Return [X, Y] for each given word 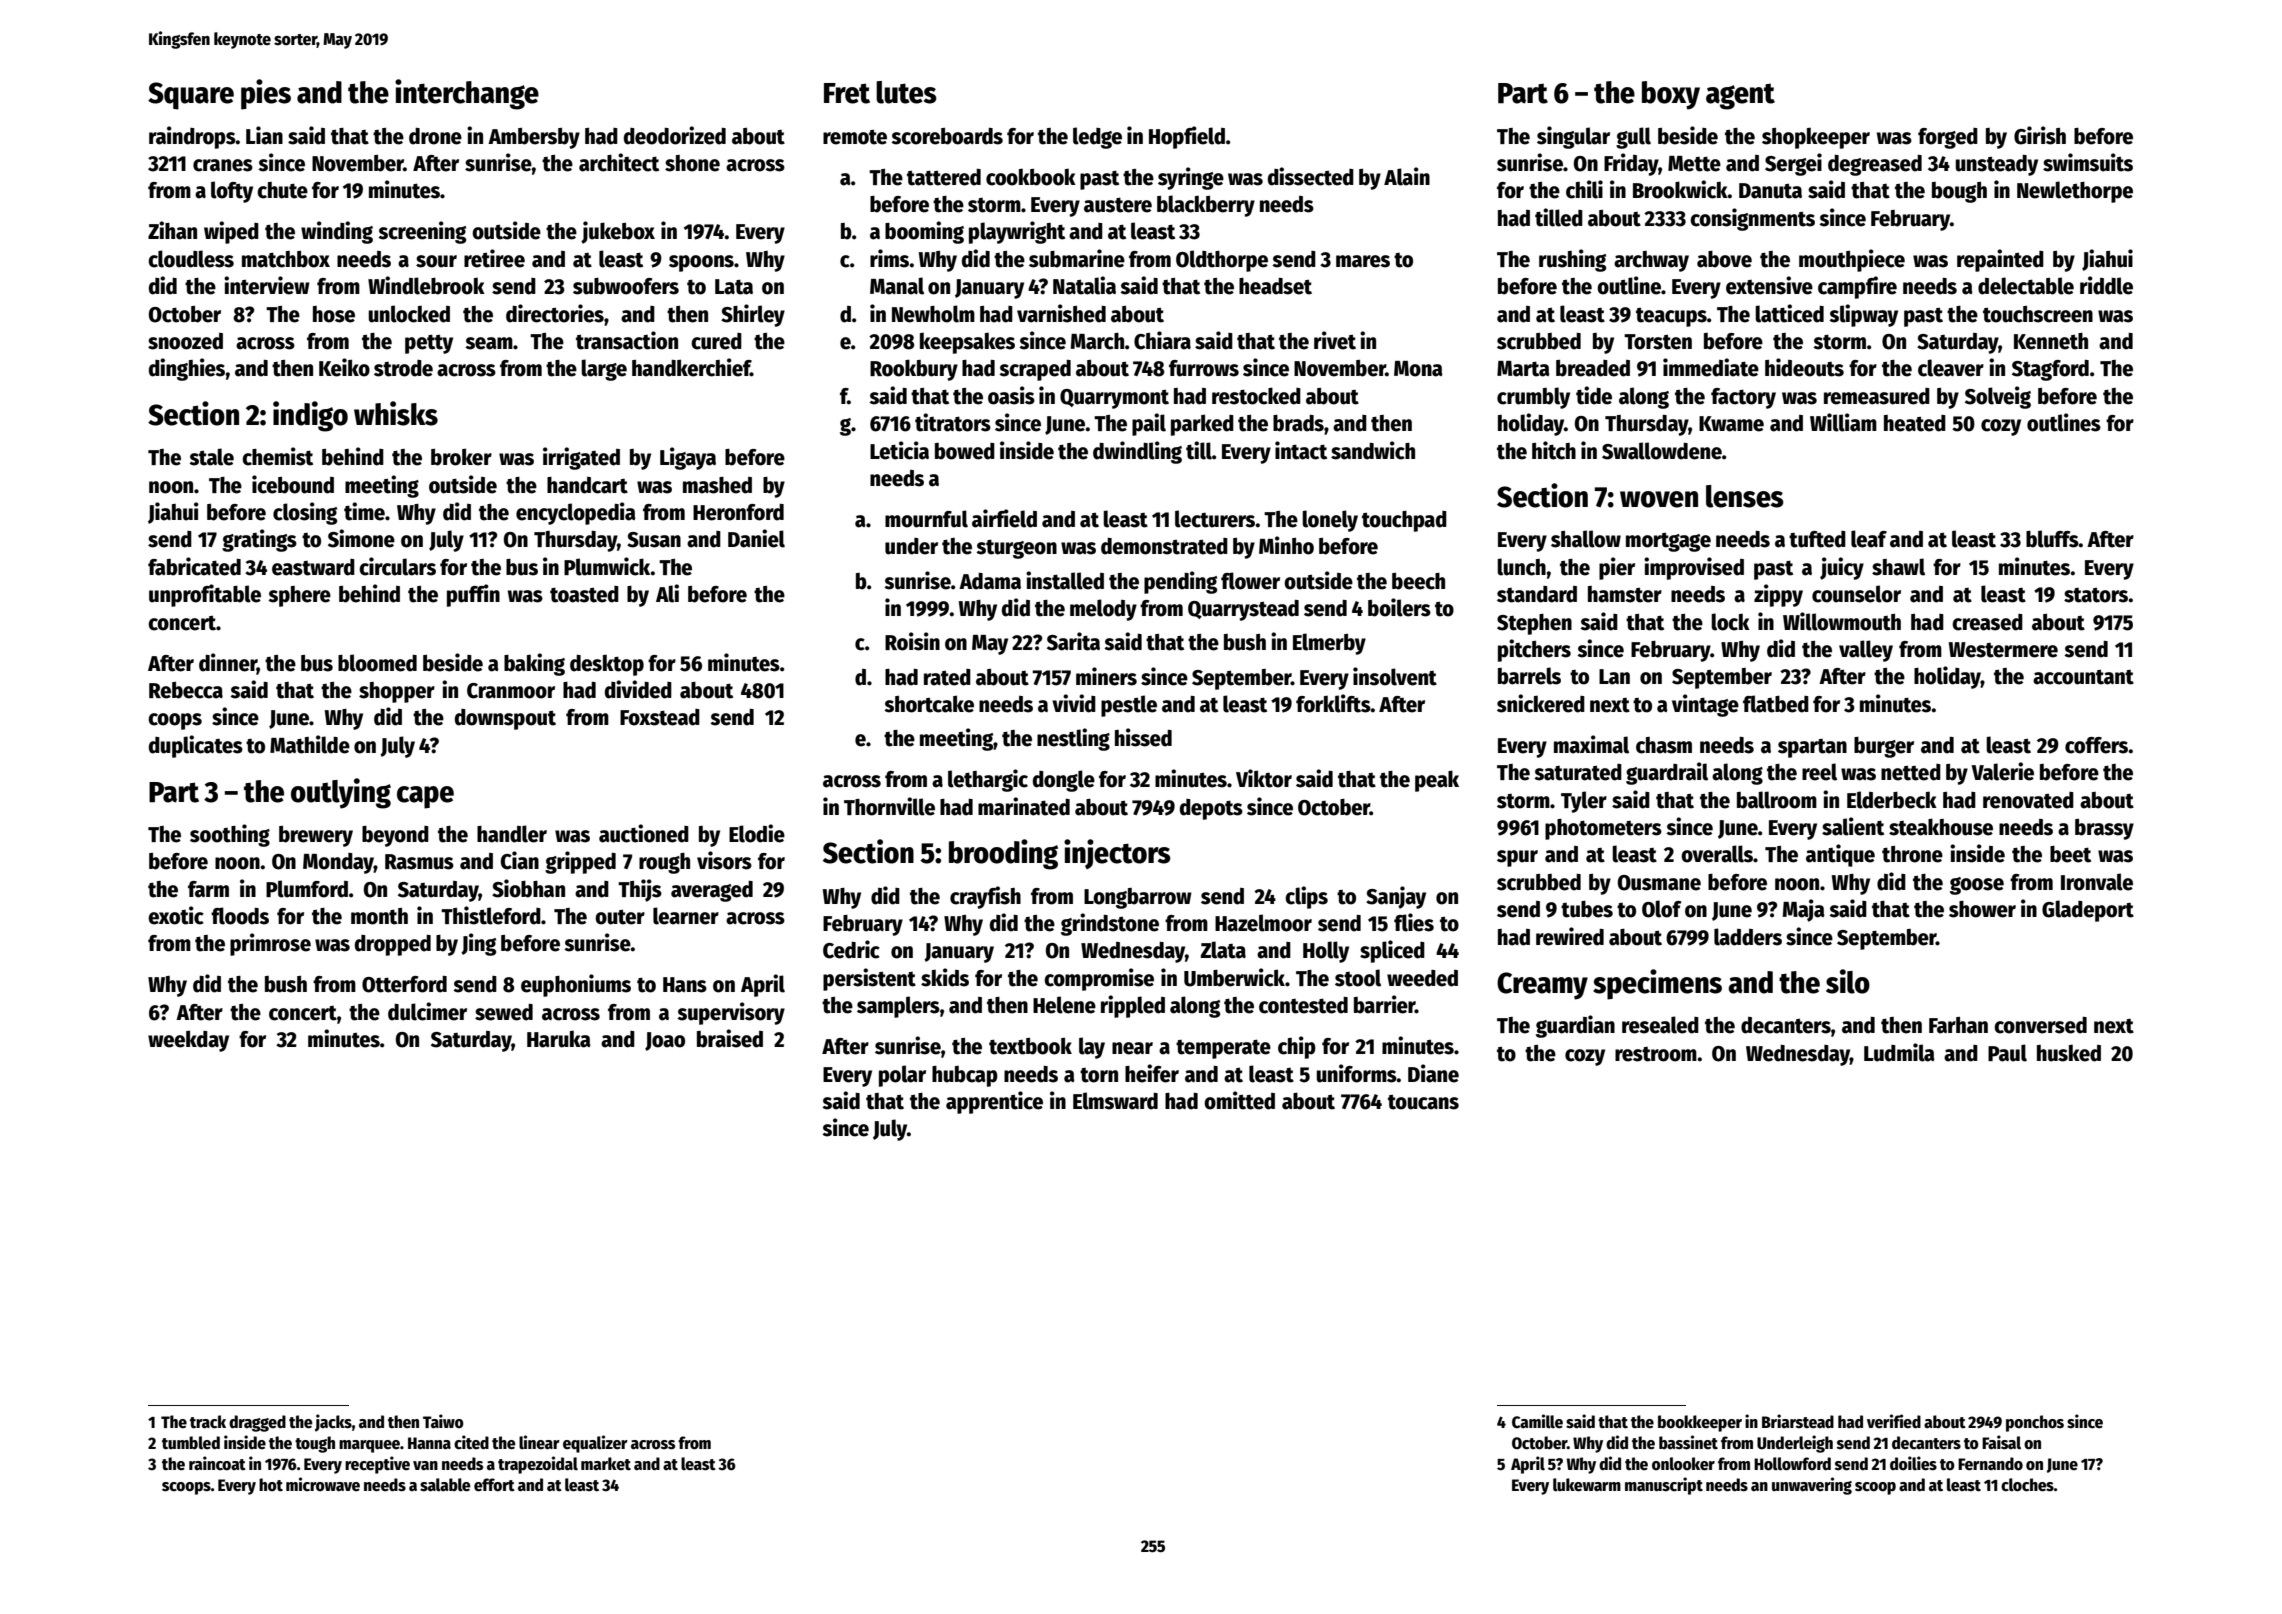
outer [620, 917]
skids [945, 977]
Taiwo [443, 1421]
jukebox [618, 232]
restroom [1656, 1054]
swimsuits [2088, 162]
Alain [1407, 176]
